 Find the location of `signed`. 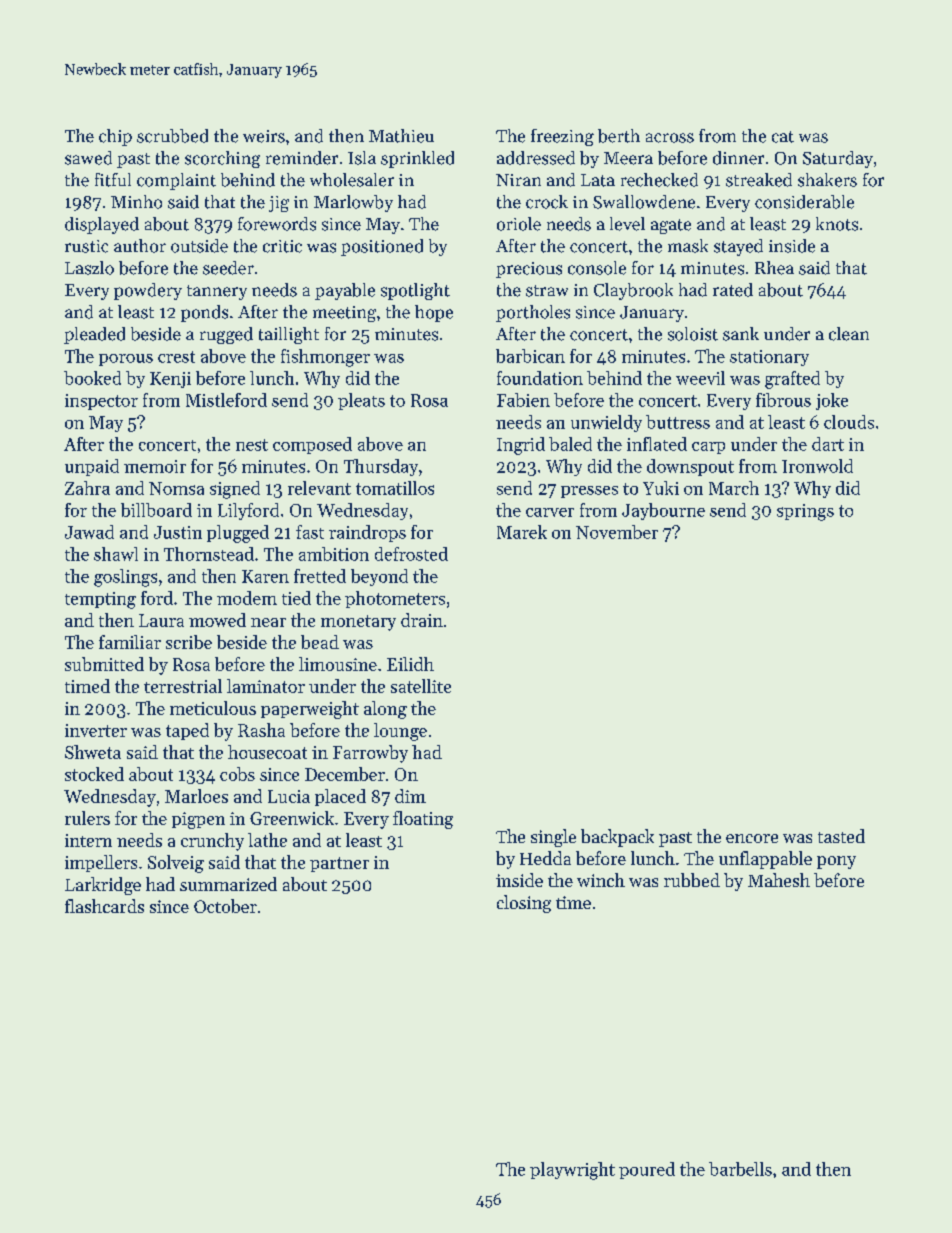

signed is located at coordinates (235, 490).
